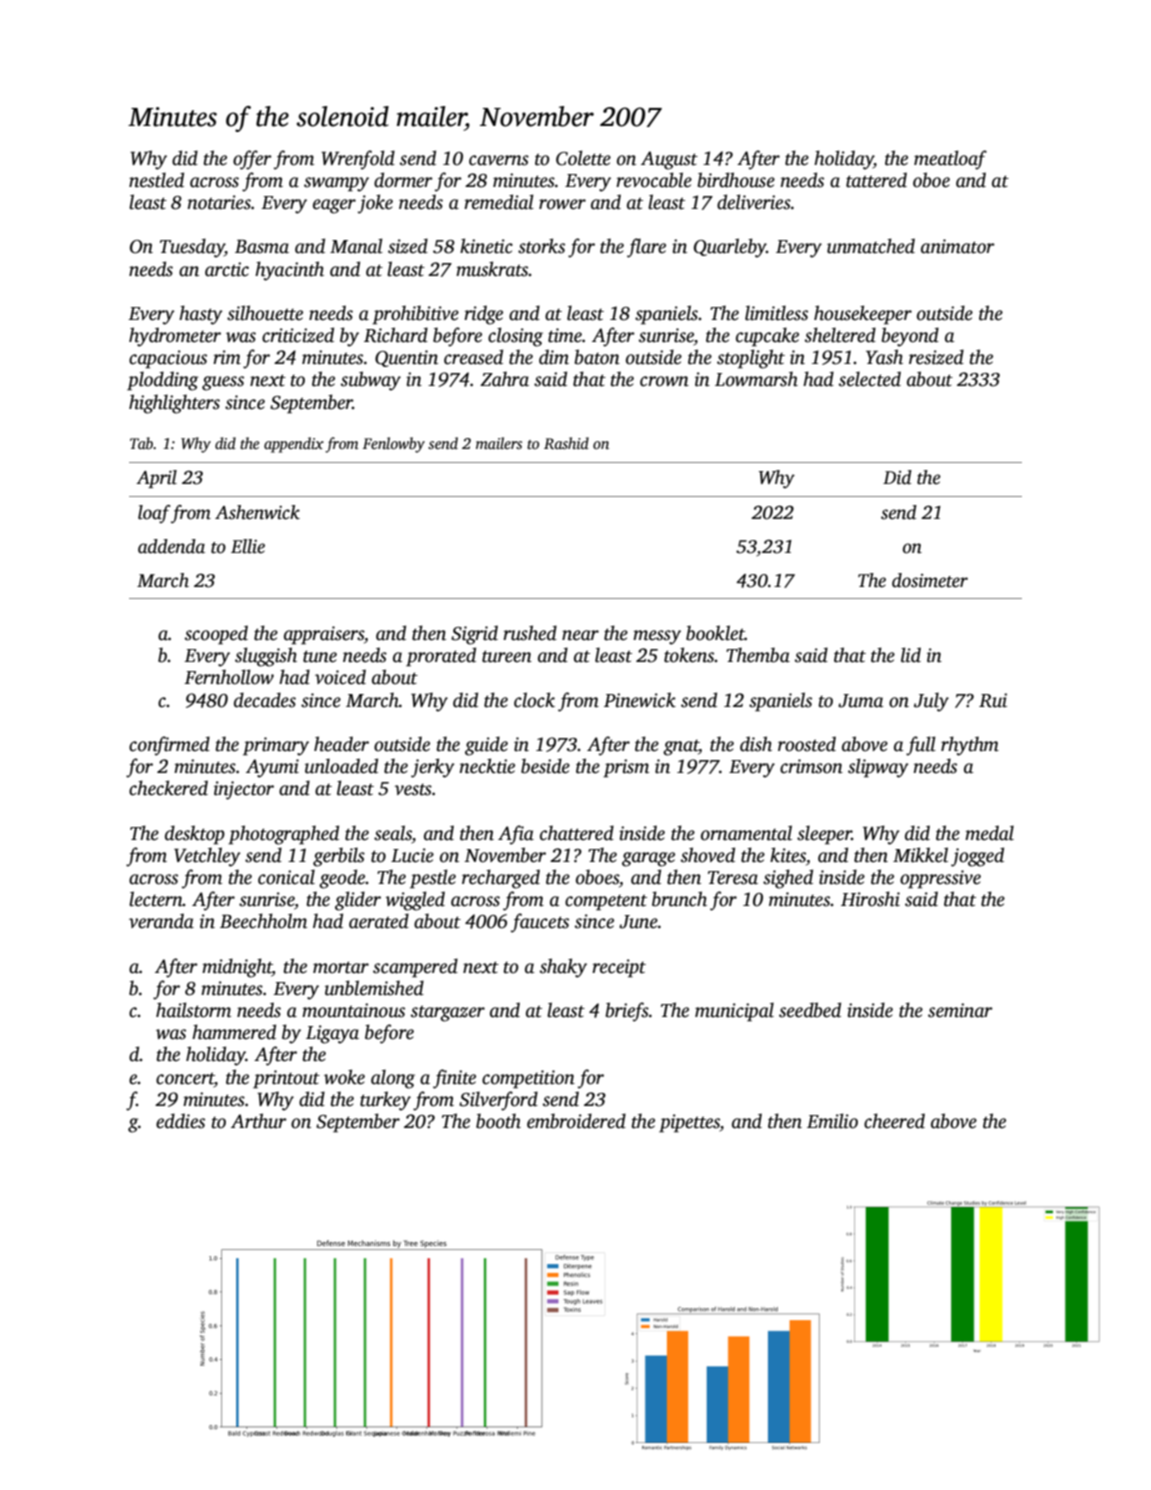 The height and width of the screenshot is (1490, 1151). What do you see at coordinates (340, 677) in the screenshot?
I see `voiced` at bounding box center [340, 677].
